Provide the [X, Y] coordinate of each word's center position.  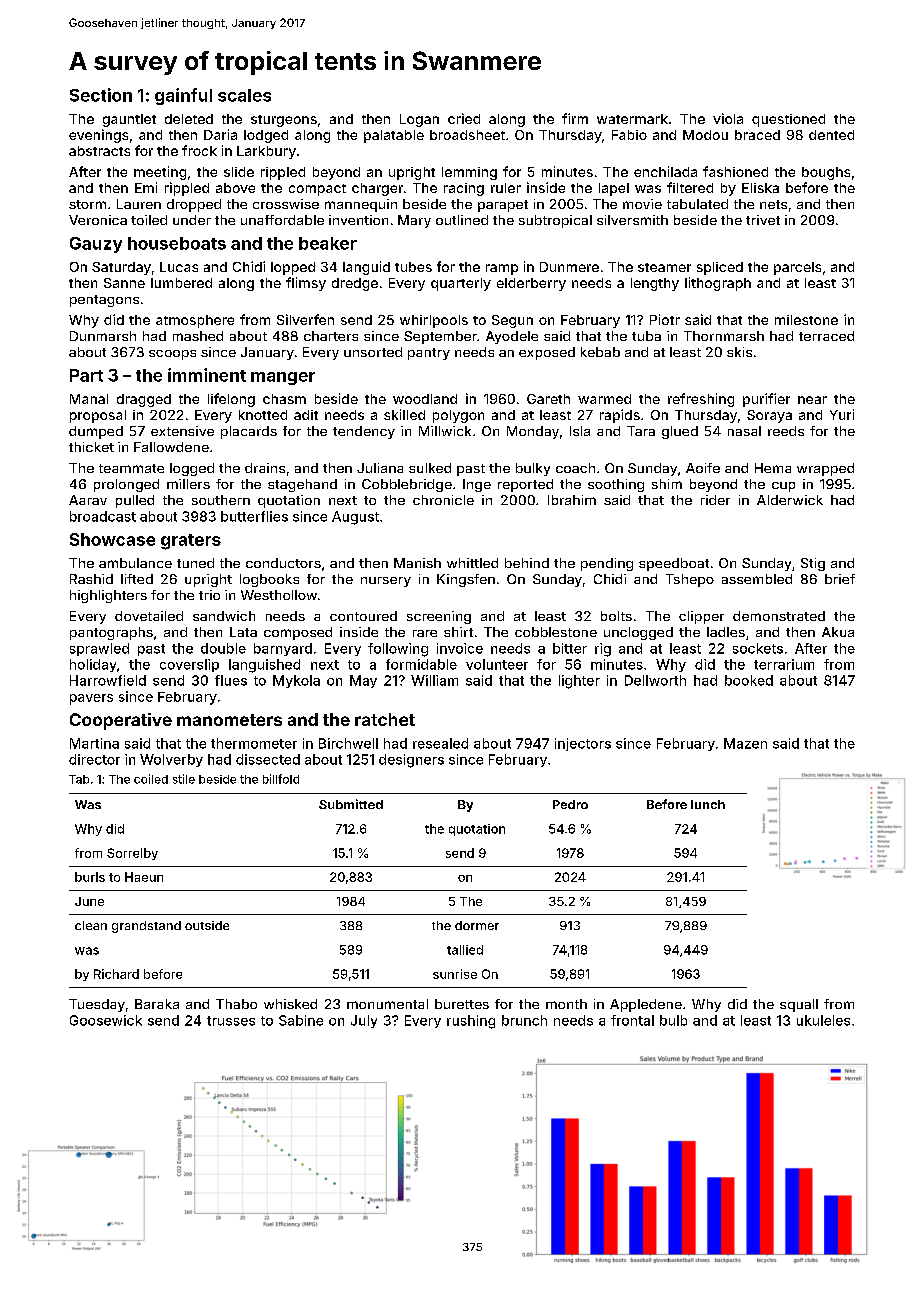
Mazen [745, 743]
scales [244, 95]
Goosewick [106, 1020]
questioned [788, 120]
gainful [183, 96]
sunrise [455, 974]
